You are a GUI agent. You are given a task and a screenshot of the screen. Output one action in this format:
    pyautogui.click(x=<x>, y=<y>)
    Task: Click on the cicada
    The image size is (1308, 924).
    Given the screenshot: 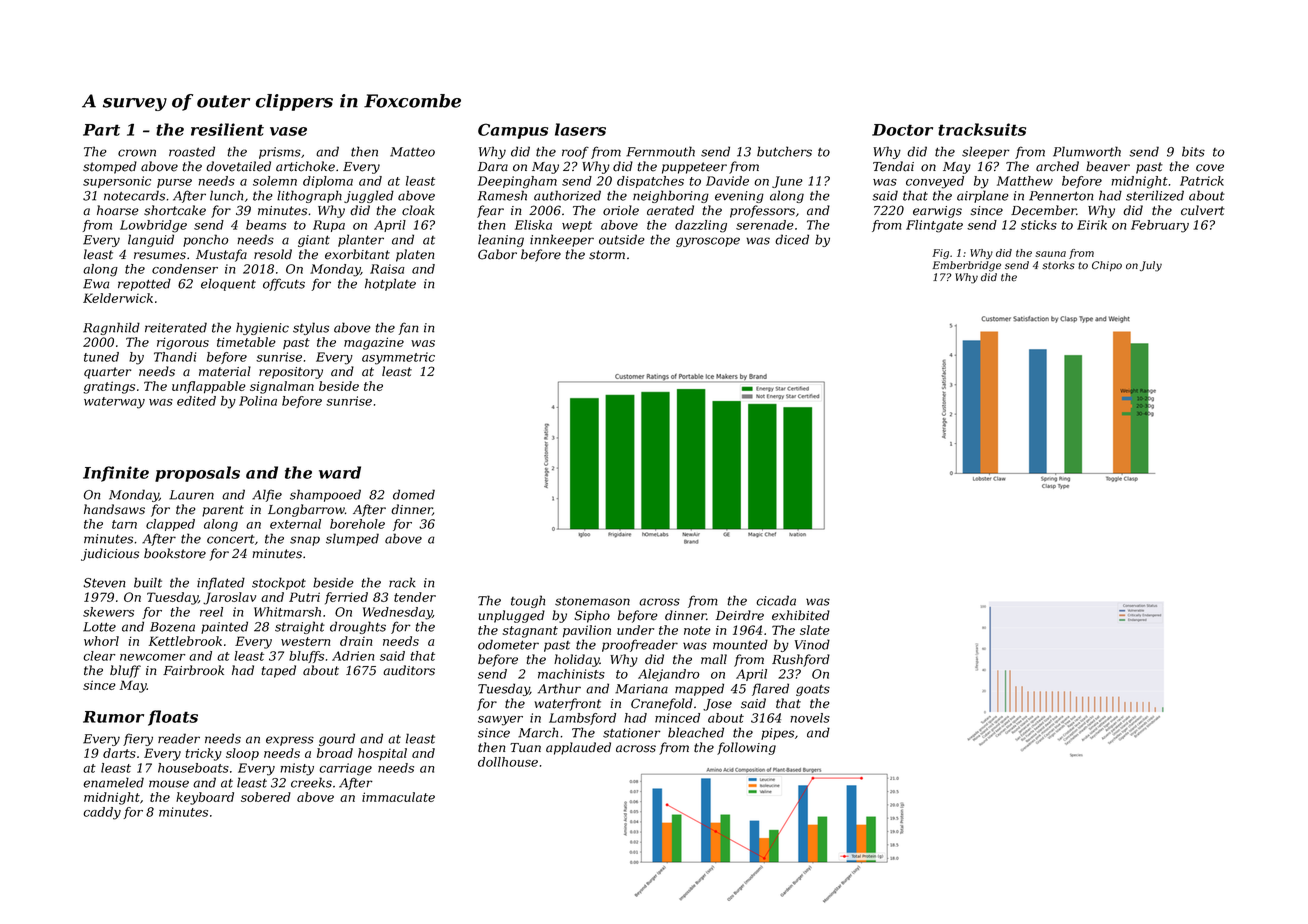 What is the action you would take?
    pyautogui.click(x=776, y=600)
